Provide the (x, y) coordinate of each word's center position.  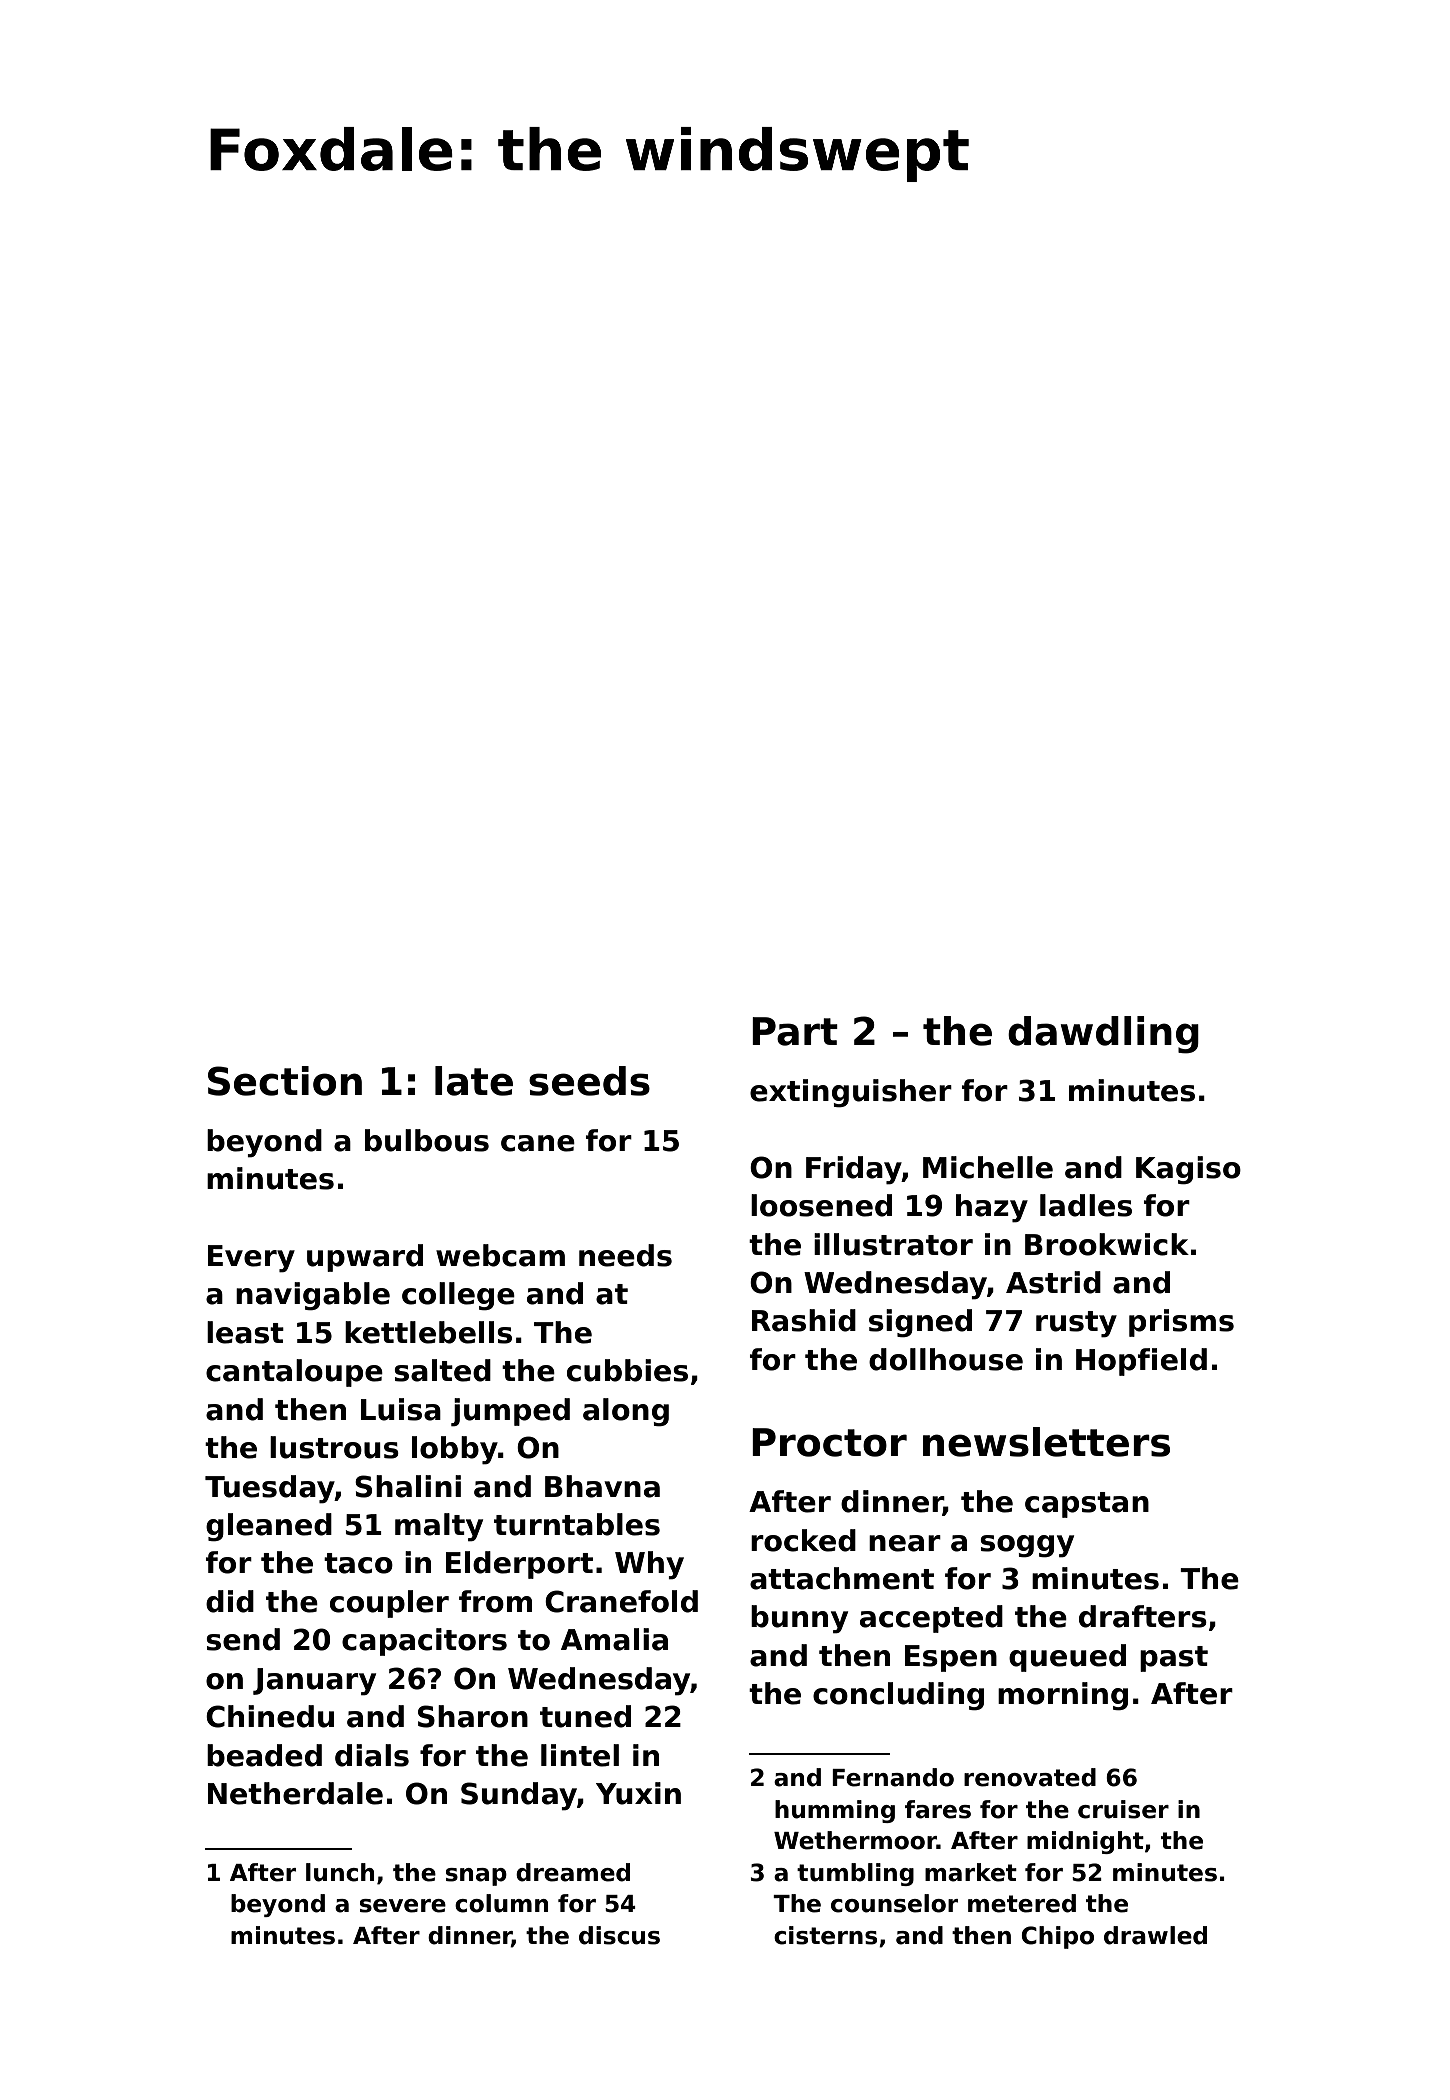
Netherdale (295, 1793)
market (971, 1872)
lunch (340, 1872)
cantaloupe (294, 1373)
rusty (1076, 1324)
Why (649, 1565)
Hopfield (1141, 1362)
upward (365, 1258)
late (474, 1081)
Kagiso (1188, 1170)
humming (835, 1811)
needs (625, 1255)
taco (358, 1563)
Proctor (829, 1442)
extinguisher (851, 1093)
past (1174, 1659)
